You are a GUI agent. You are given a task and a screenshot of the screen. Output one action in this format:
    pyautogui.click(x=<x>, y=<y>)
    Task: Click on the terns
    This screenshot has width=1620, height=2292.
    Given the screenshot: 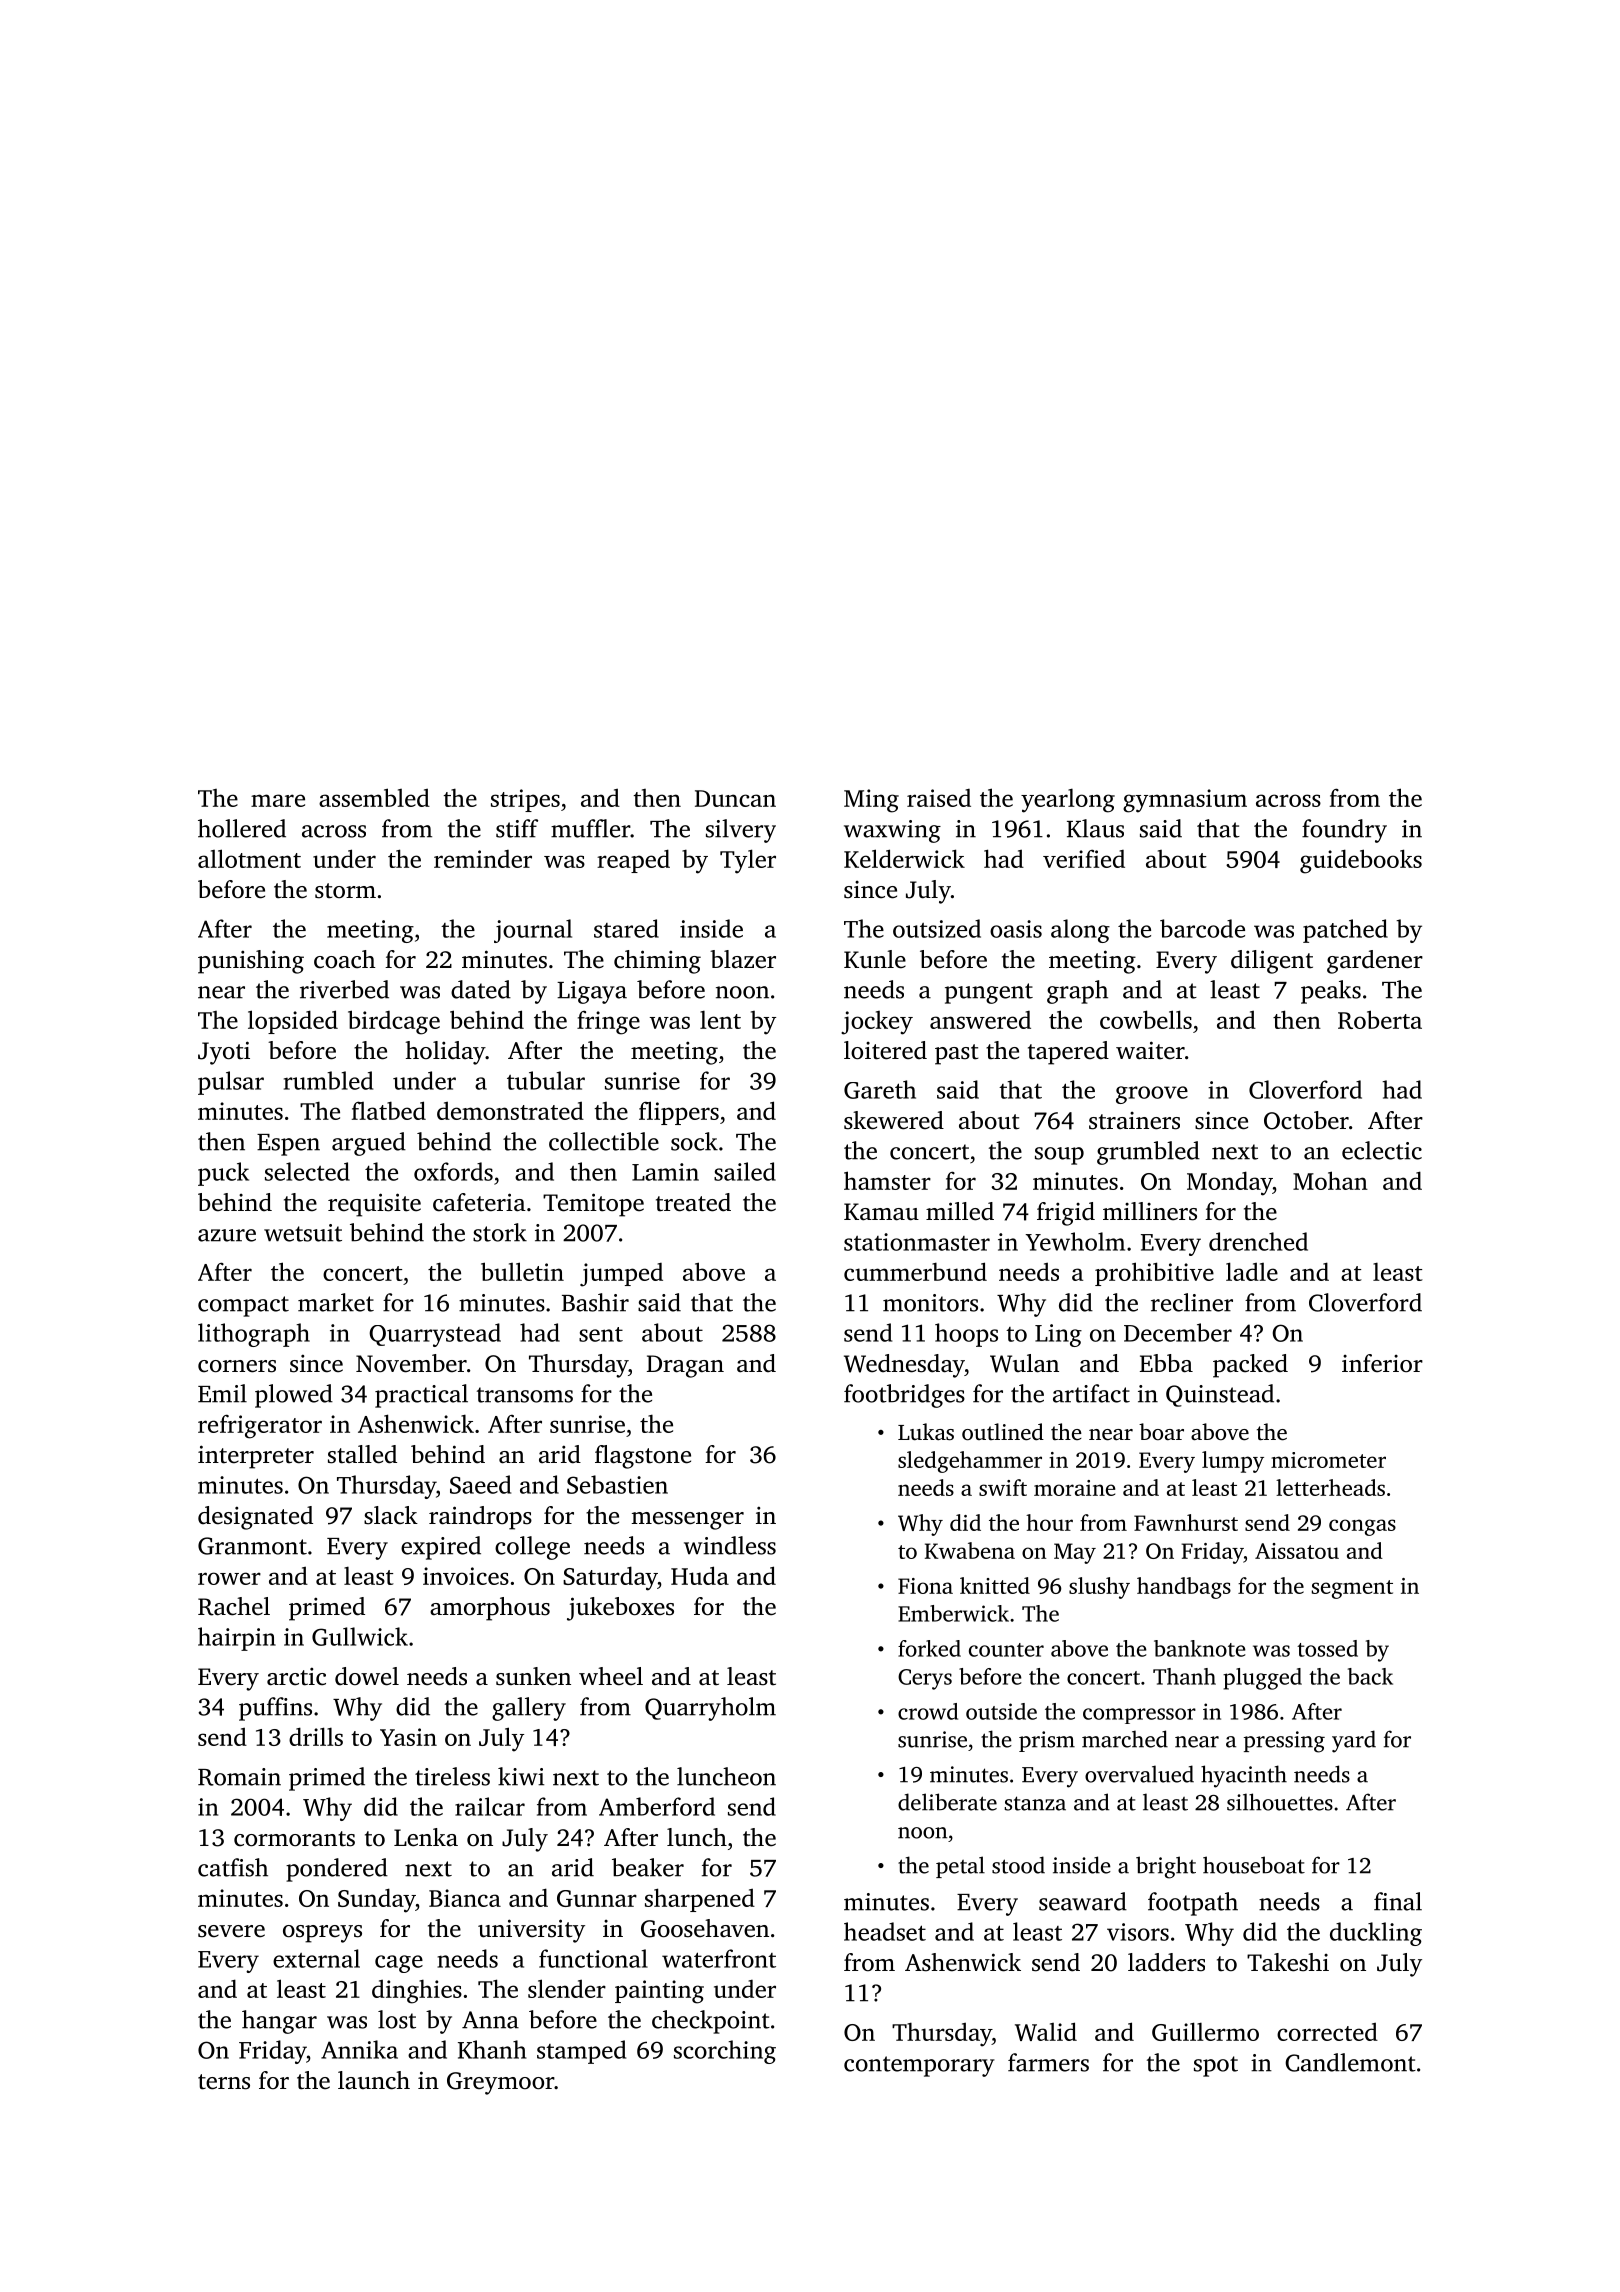 What is the action you would take?
    pyautogui.click(x=224, y=2082)
